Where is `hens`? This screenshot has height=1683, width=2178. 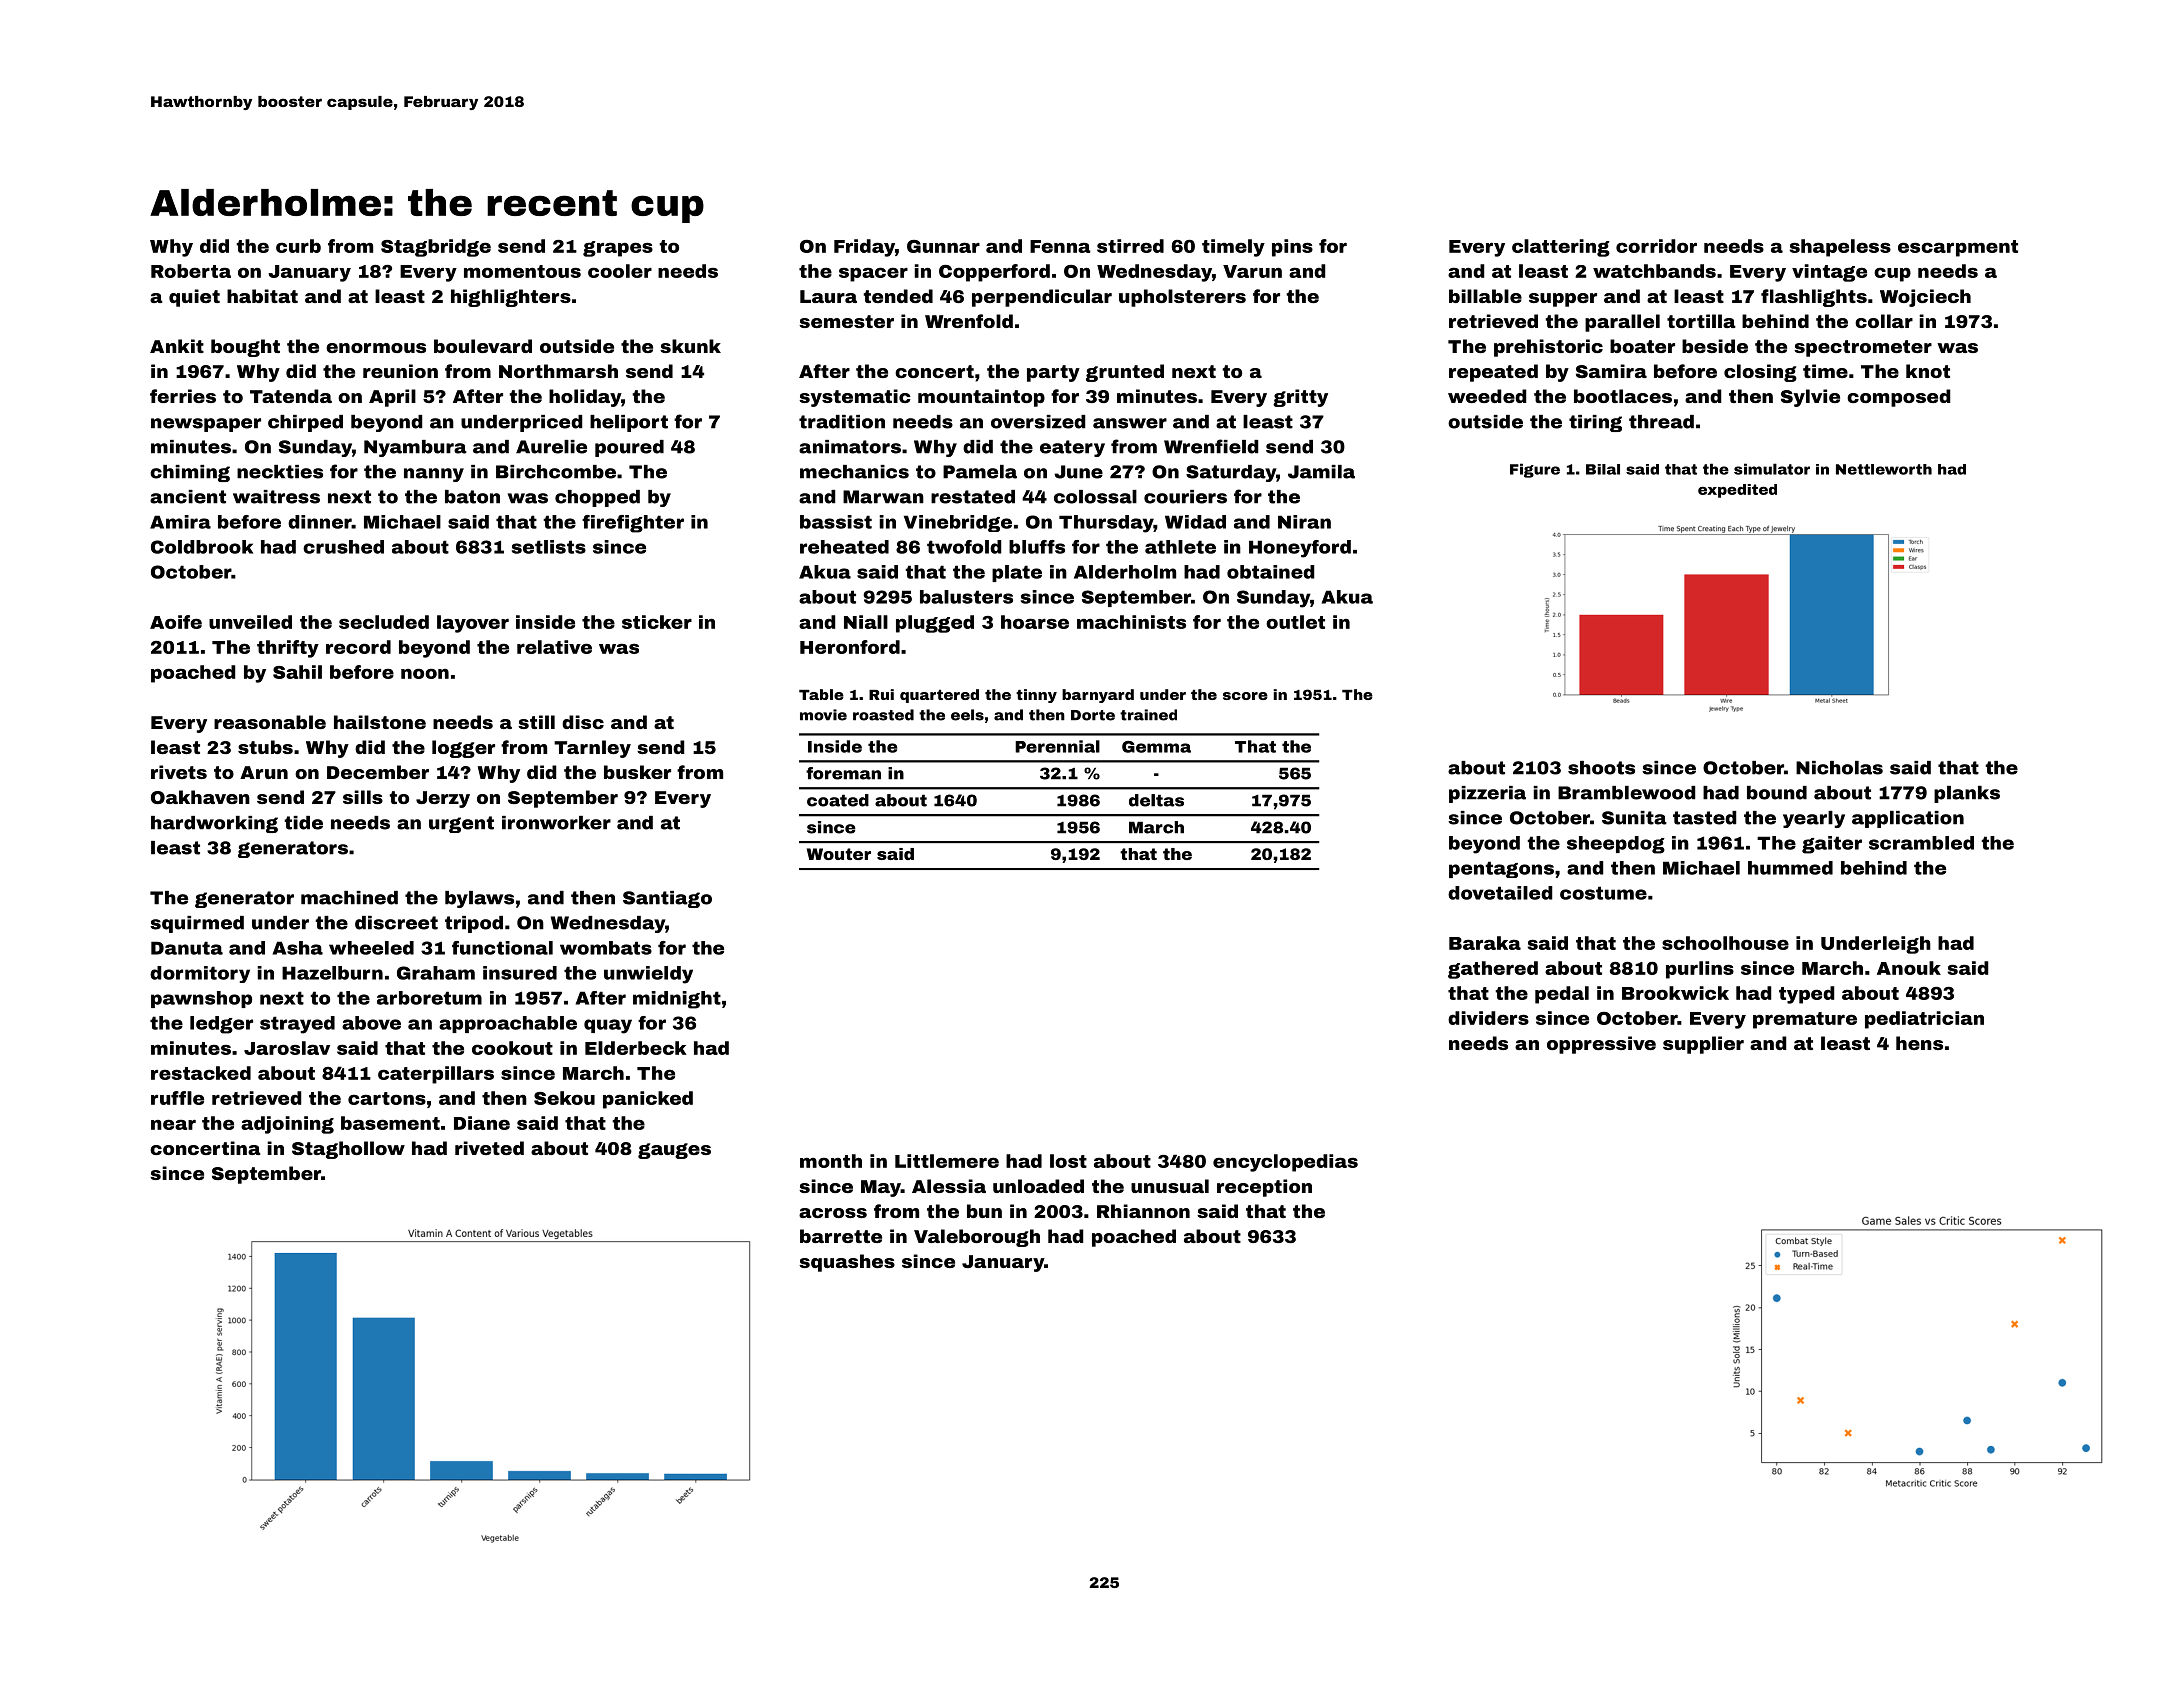 hens is located at coordinates (1919, 1043).
